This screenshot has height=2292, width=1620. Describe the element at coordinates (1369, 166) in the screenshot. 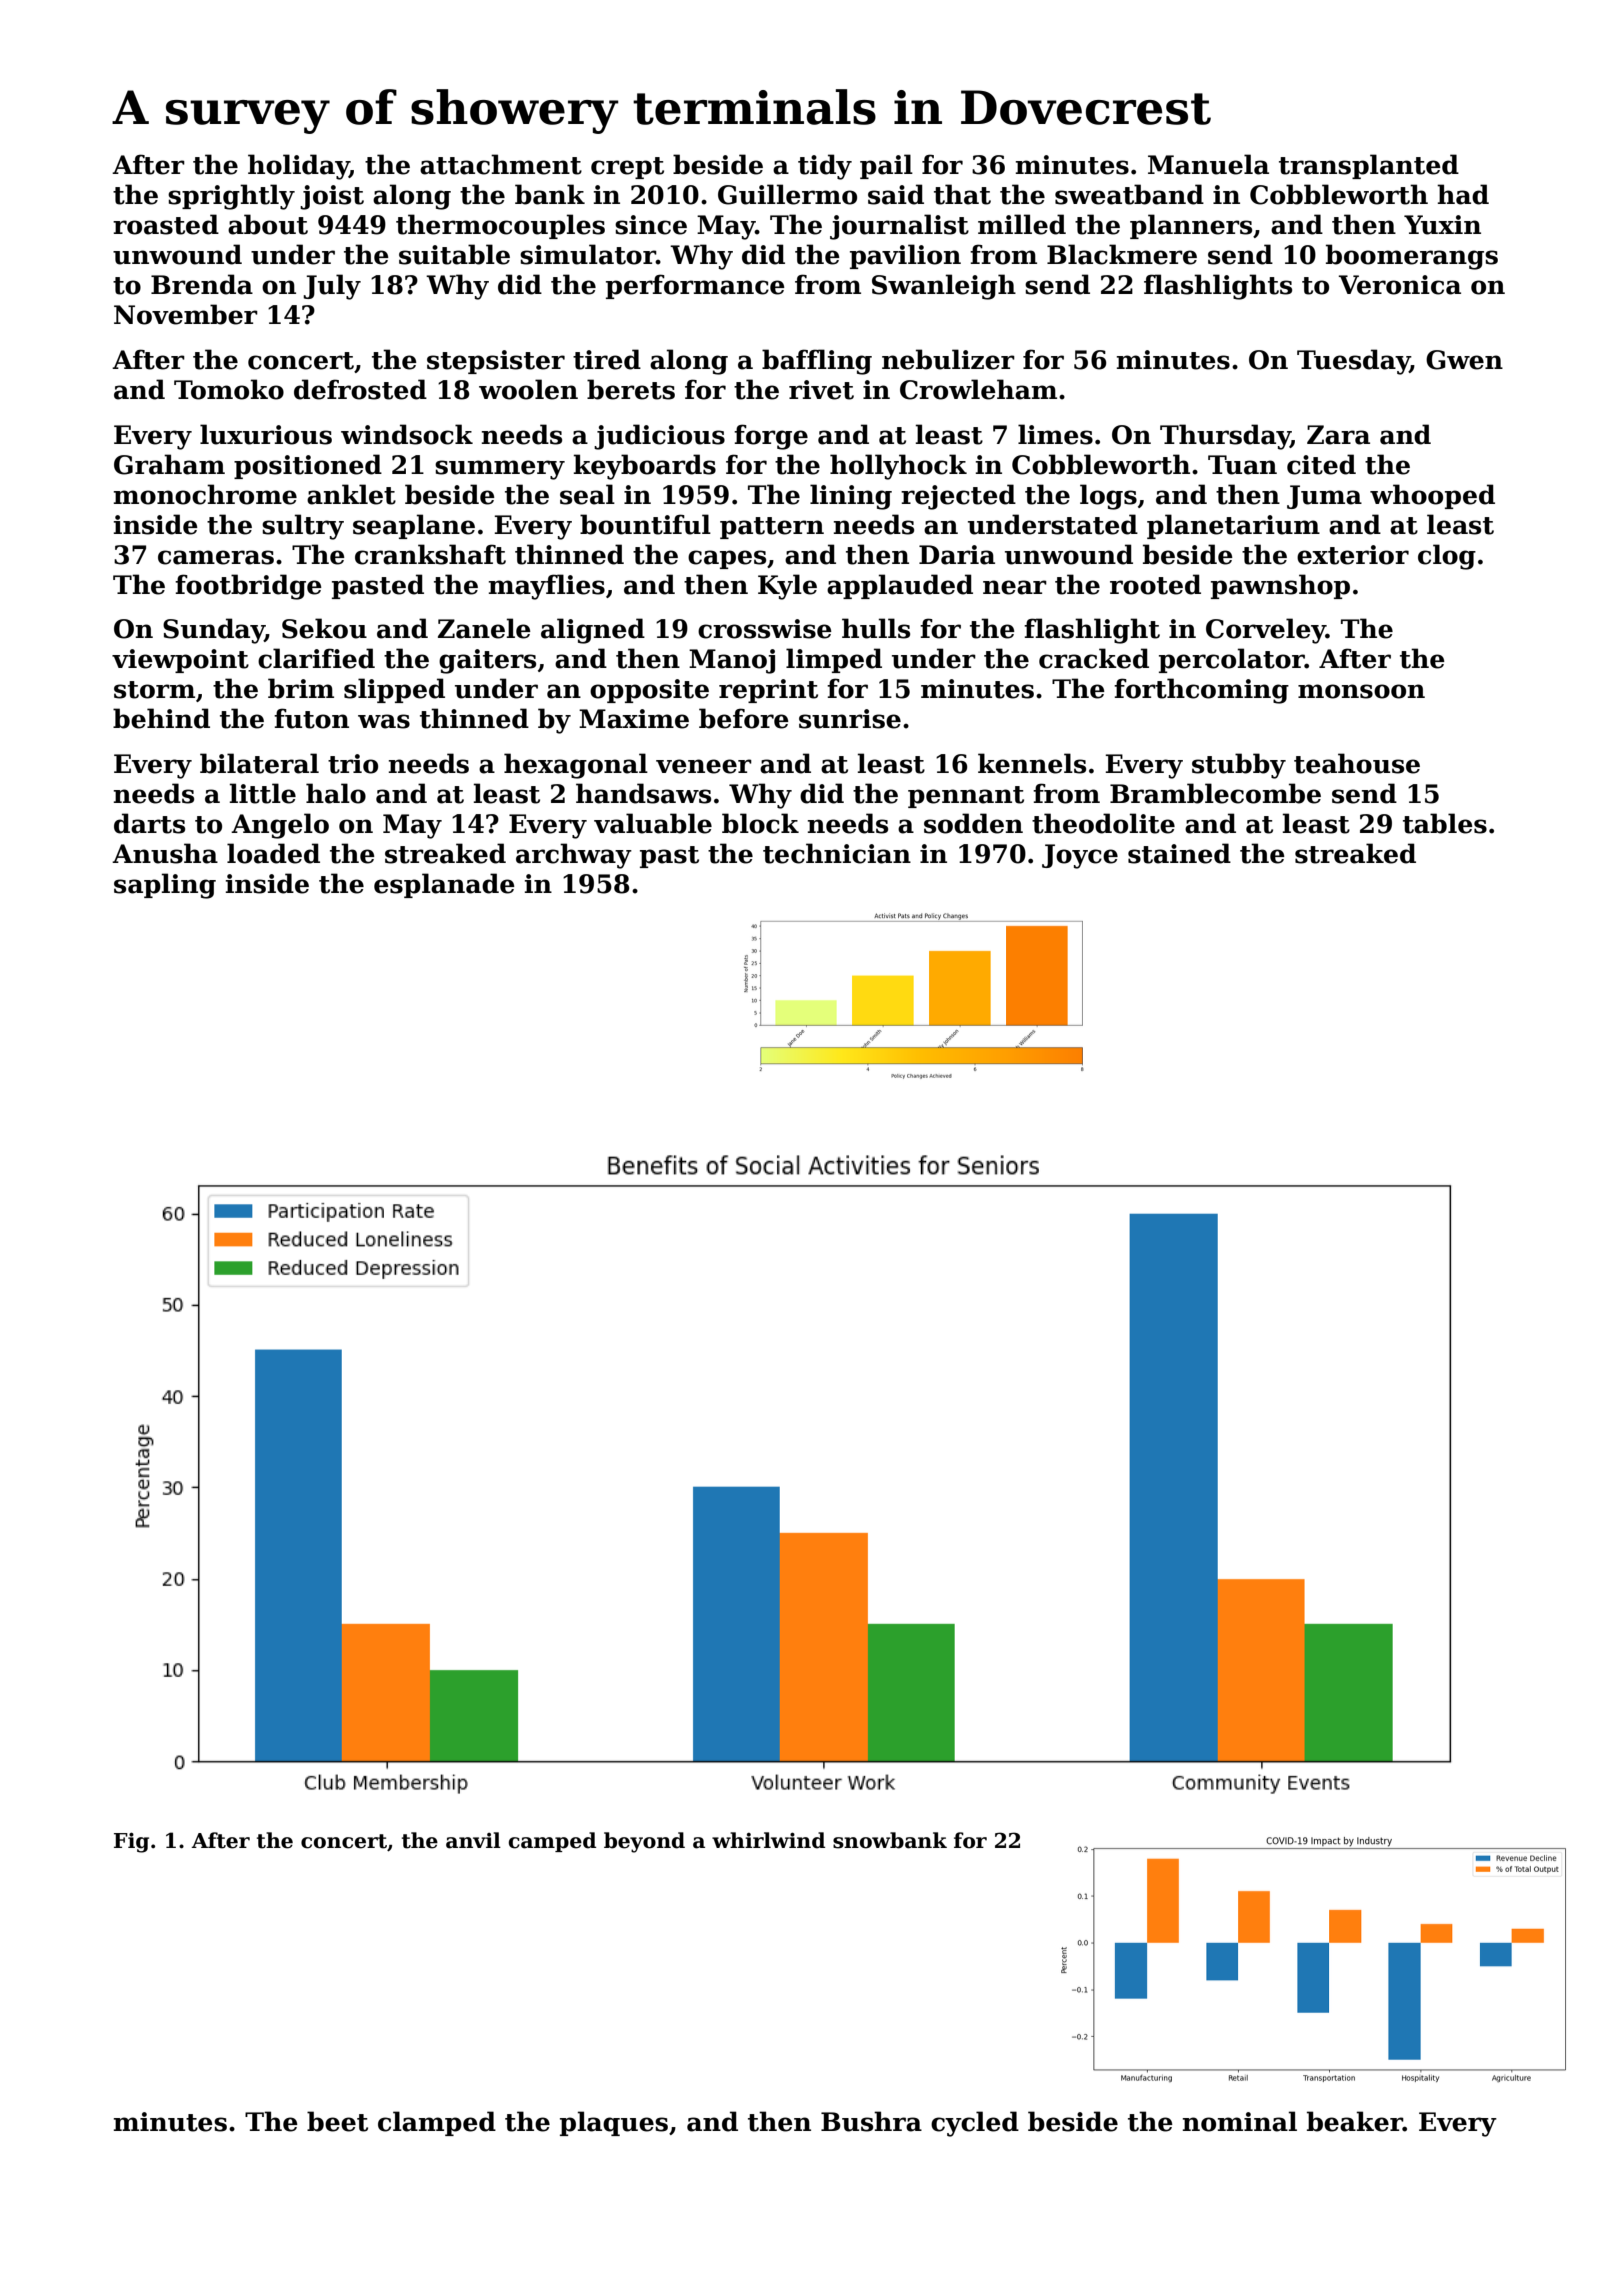

I see `transplanted` at that location.
